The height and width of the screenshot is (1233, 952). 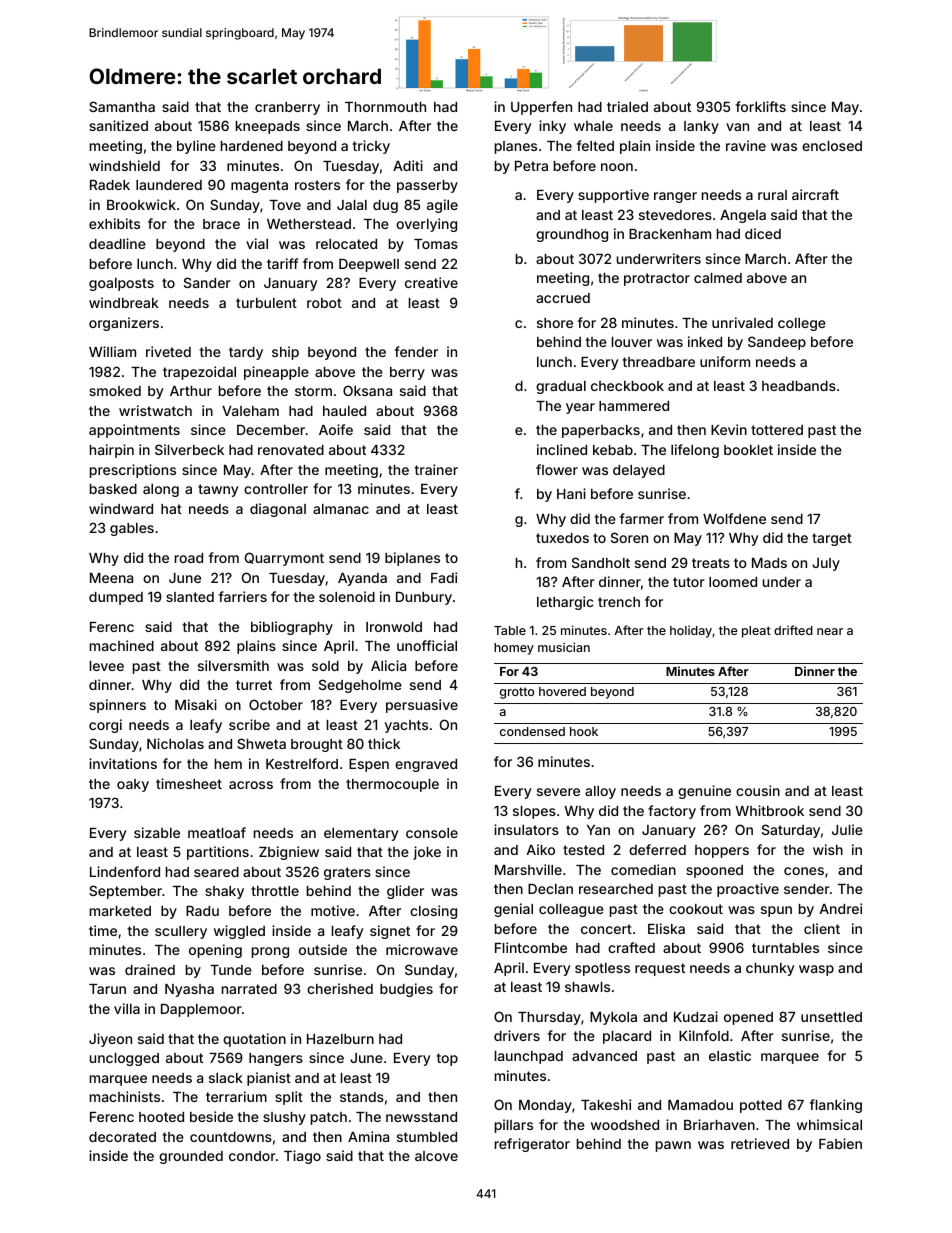 What do you see at coordinates (367, 390) in the screenshot?
I see `Oksana` at bounding box center [367, 390].
